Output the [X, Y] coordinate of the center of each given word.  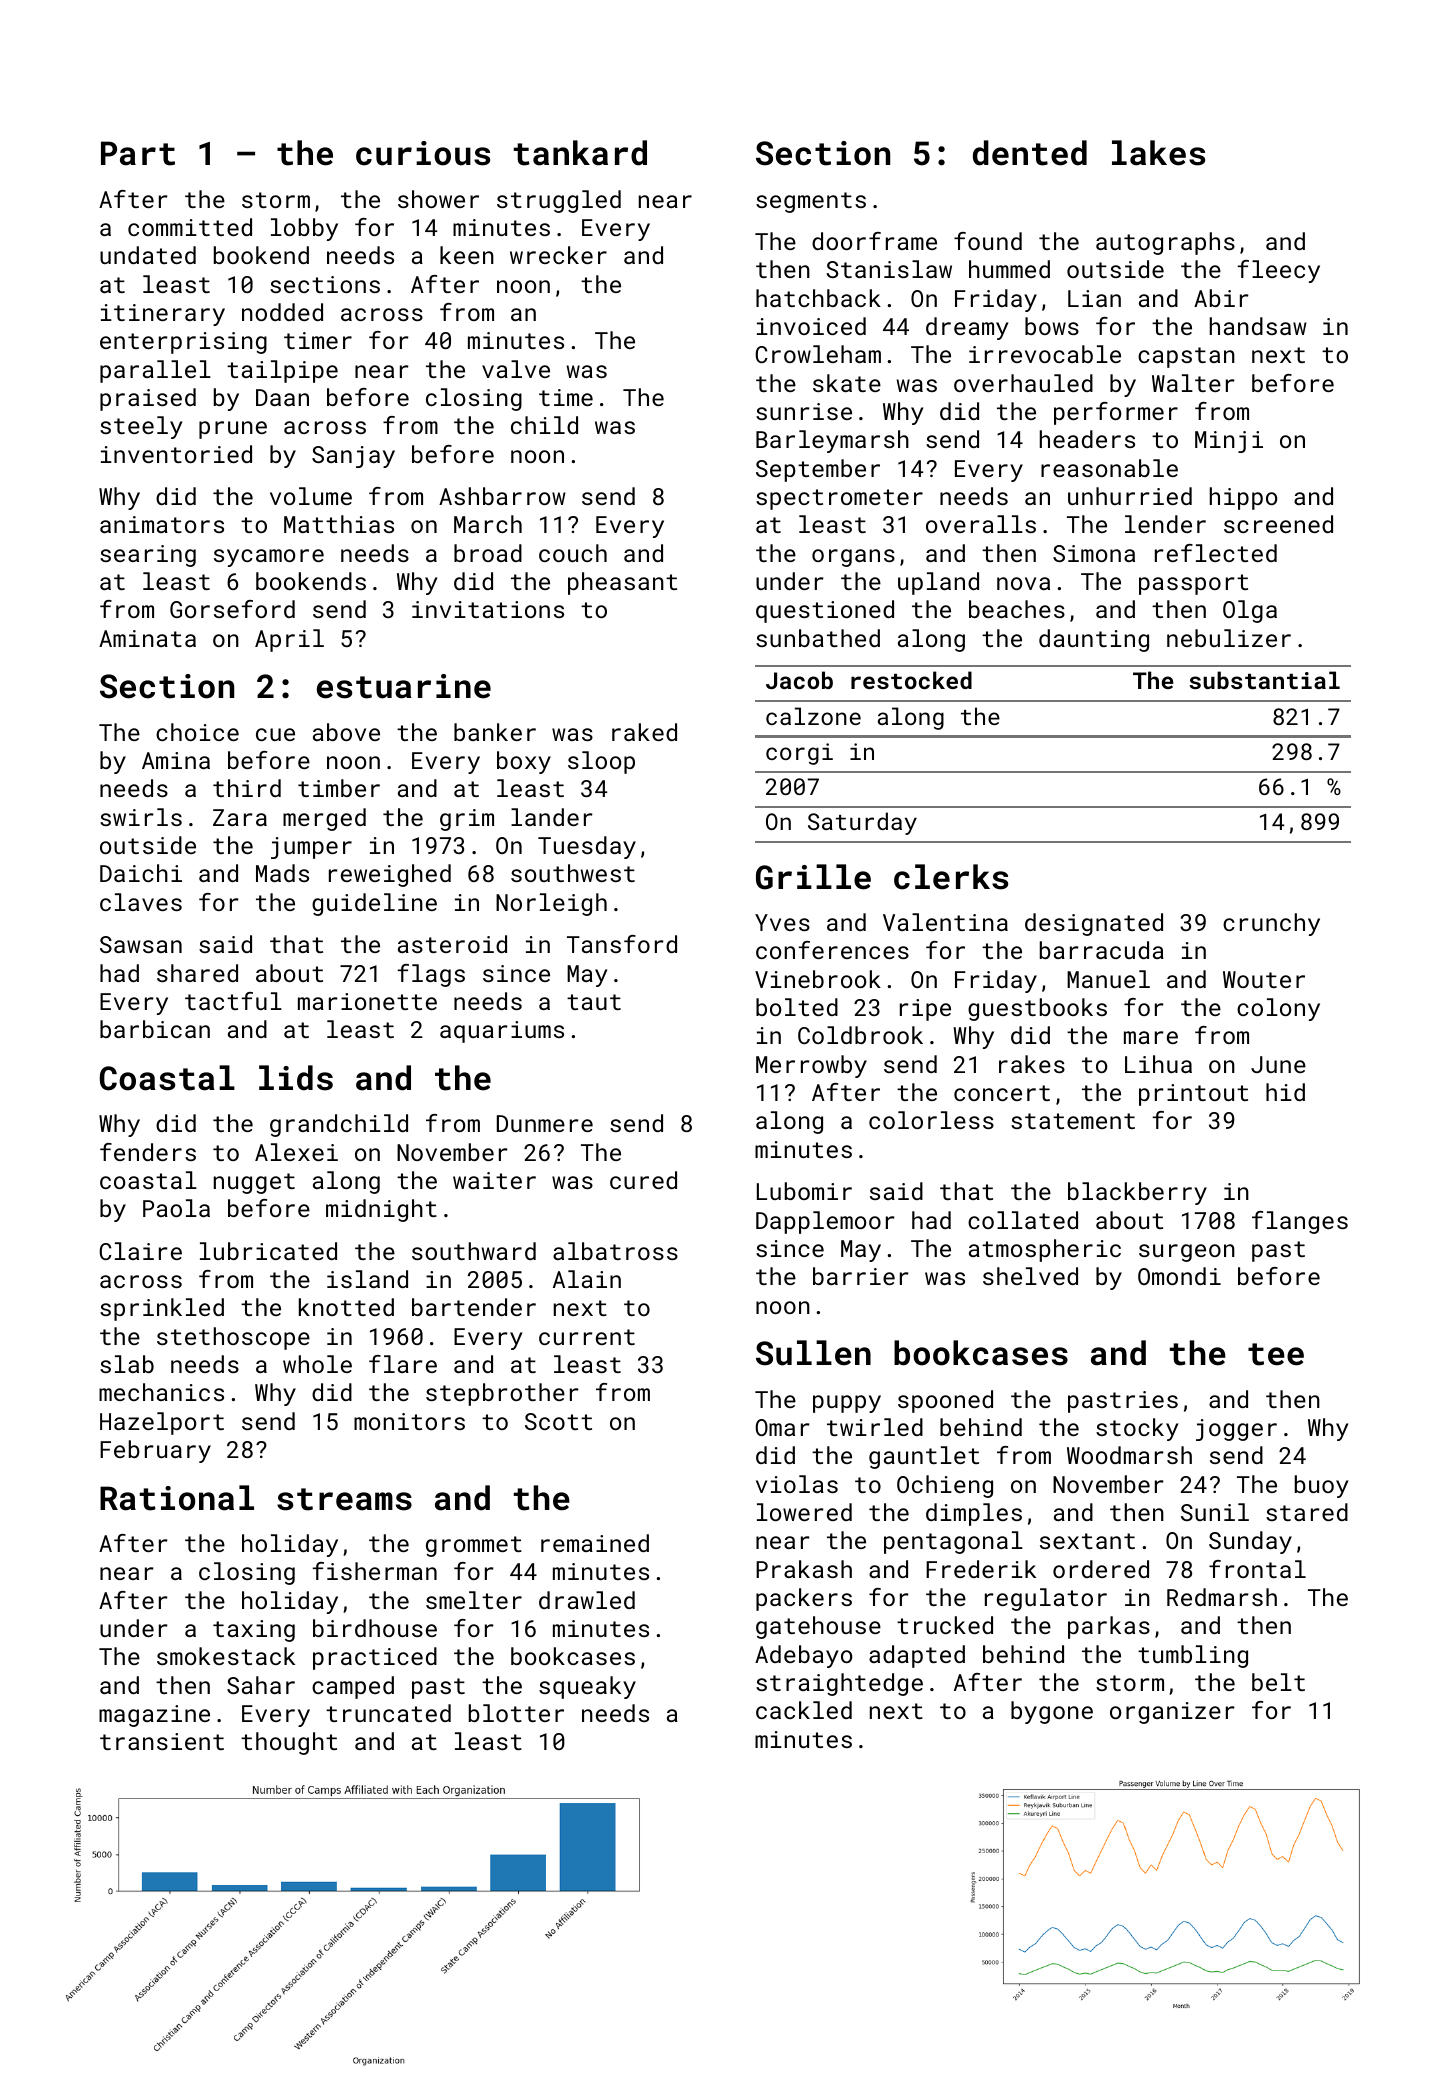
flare [403, 1364]
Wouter [1264, 979]
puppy [847, 1404]
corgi [799, 754]
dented [1030, 153]
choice [197, 732]
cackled [804, 1710]
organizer [1172, 1713]
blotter [516, 1713]
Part [138, 153]
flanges [1300, 1222]
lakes [1158, 153]
